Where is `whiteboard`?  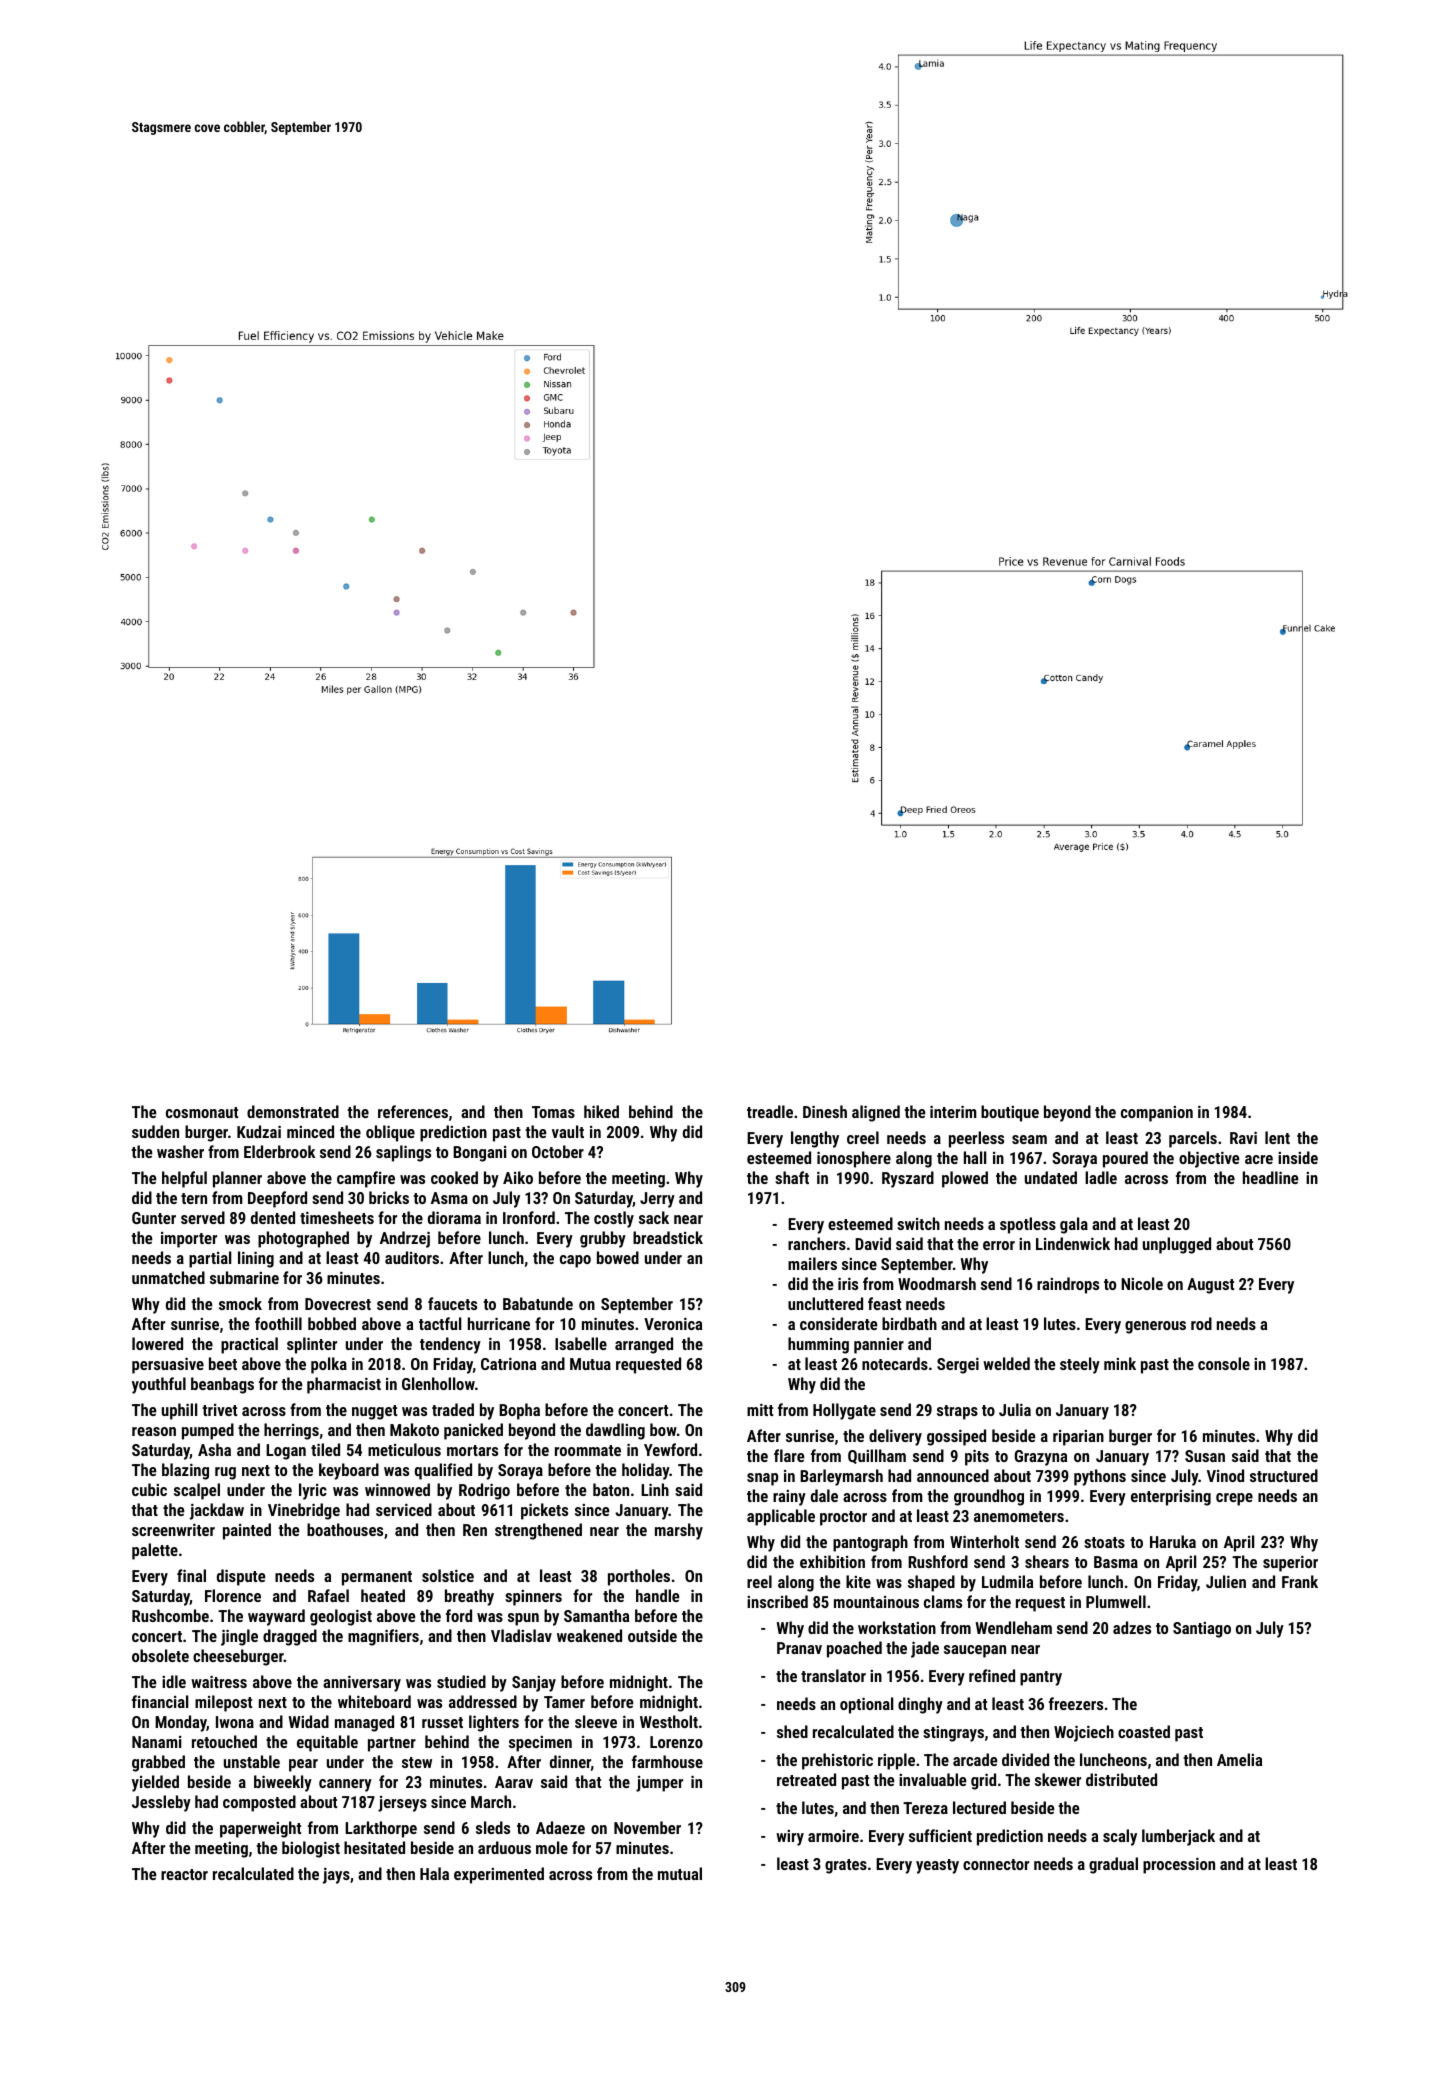
whiteboard is located at coordinates (374, 1701).
